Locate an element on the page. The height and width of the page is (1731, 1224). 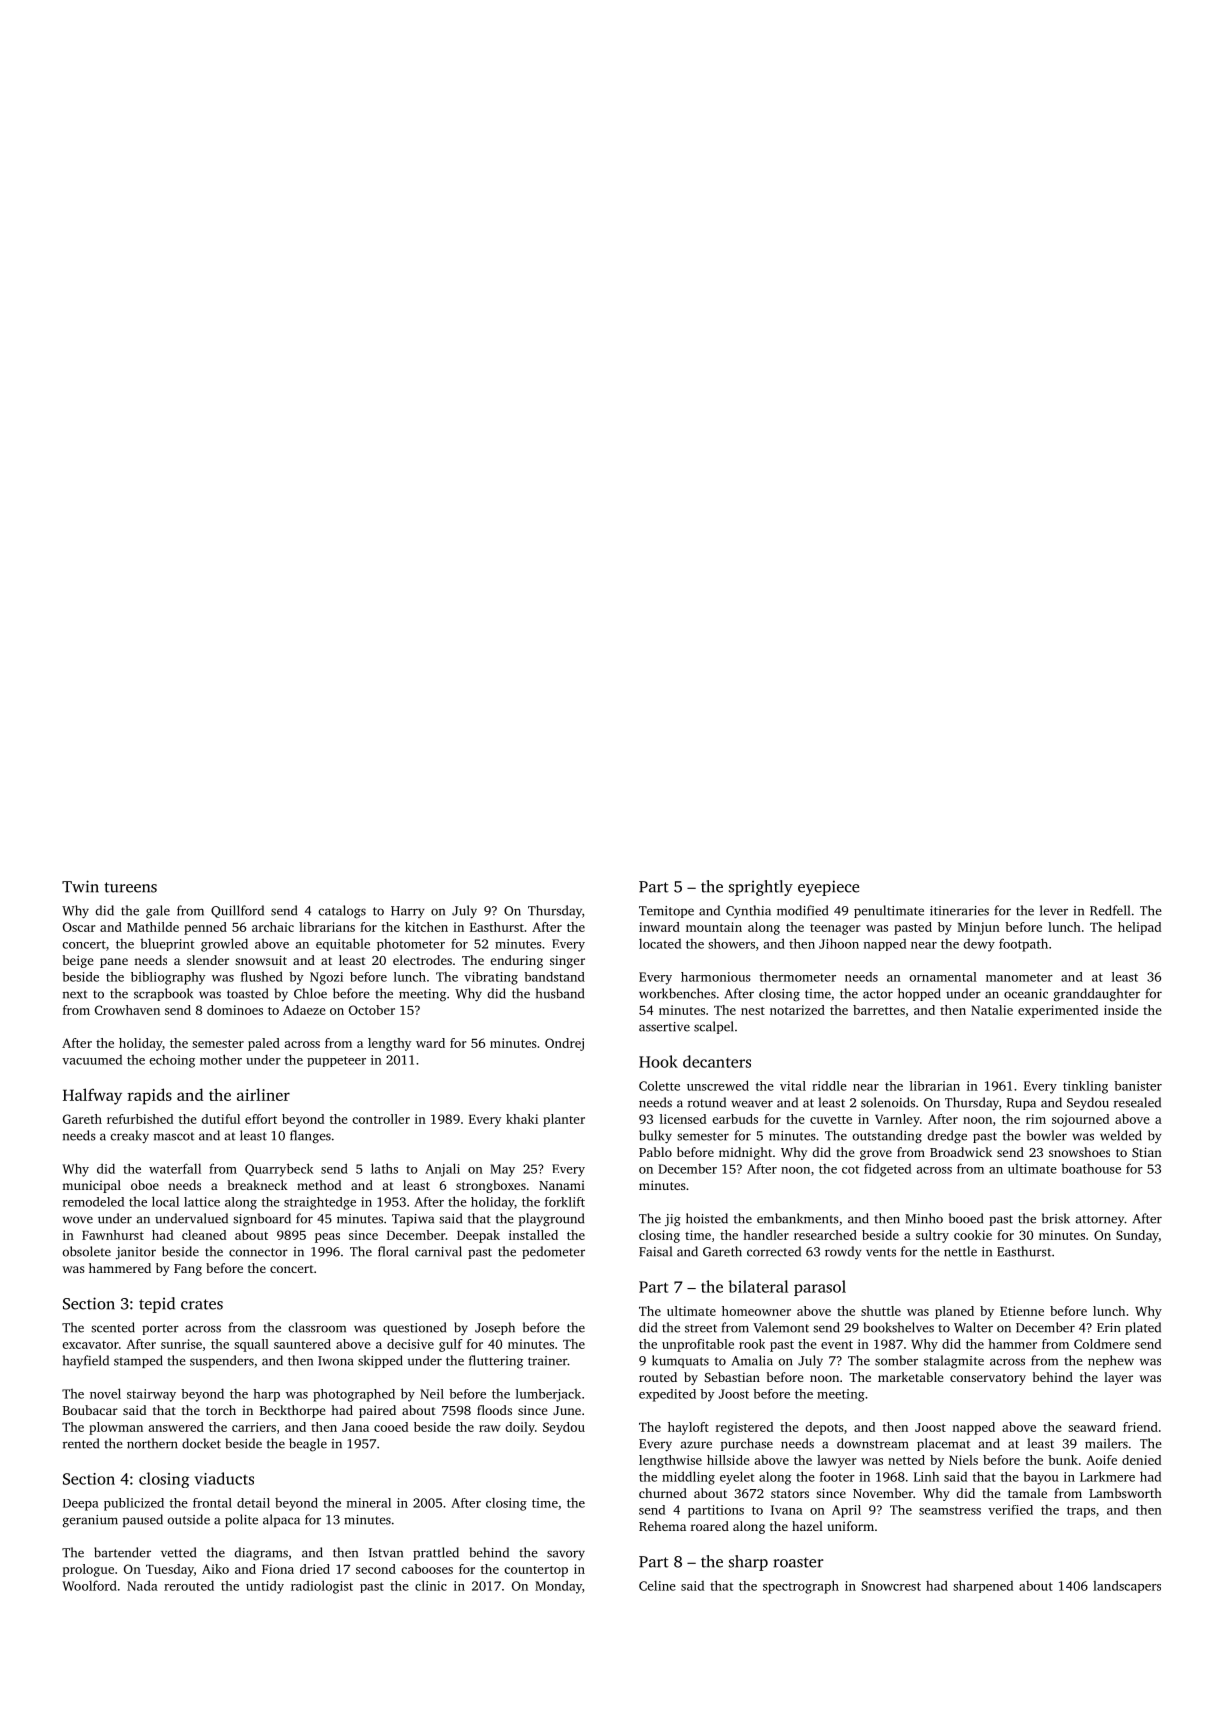
lumberjack is located at coordinates (548, 1395).
